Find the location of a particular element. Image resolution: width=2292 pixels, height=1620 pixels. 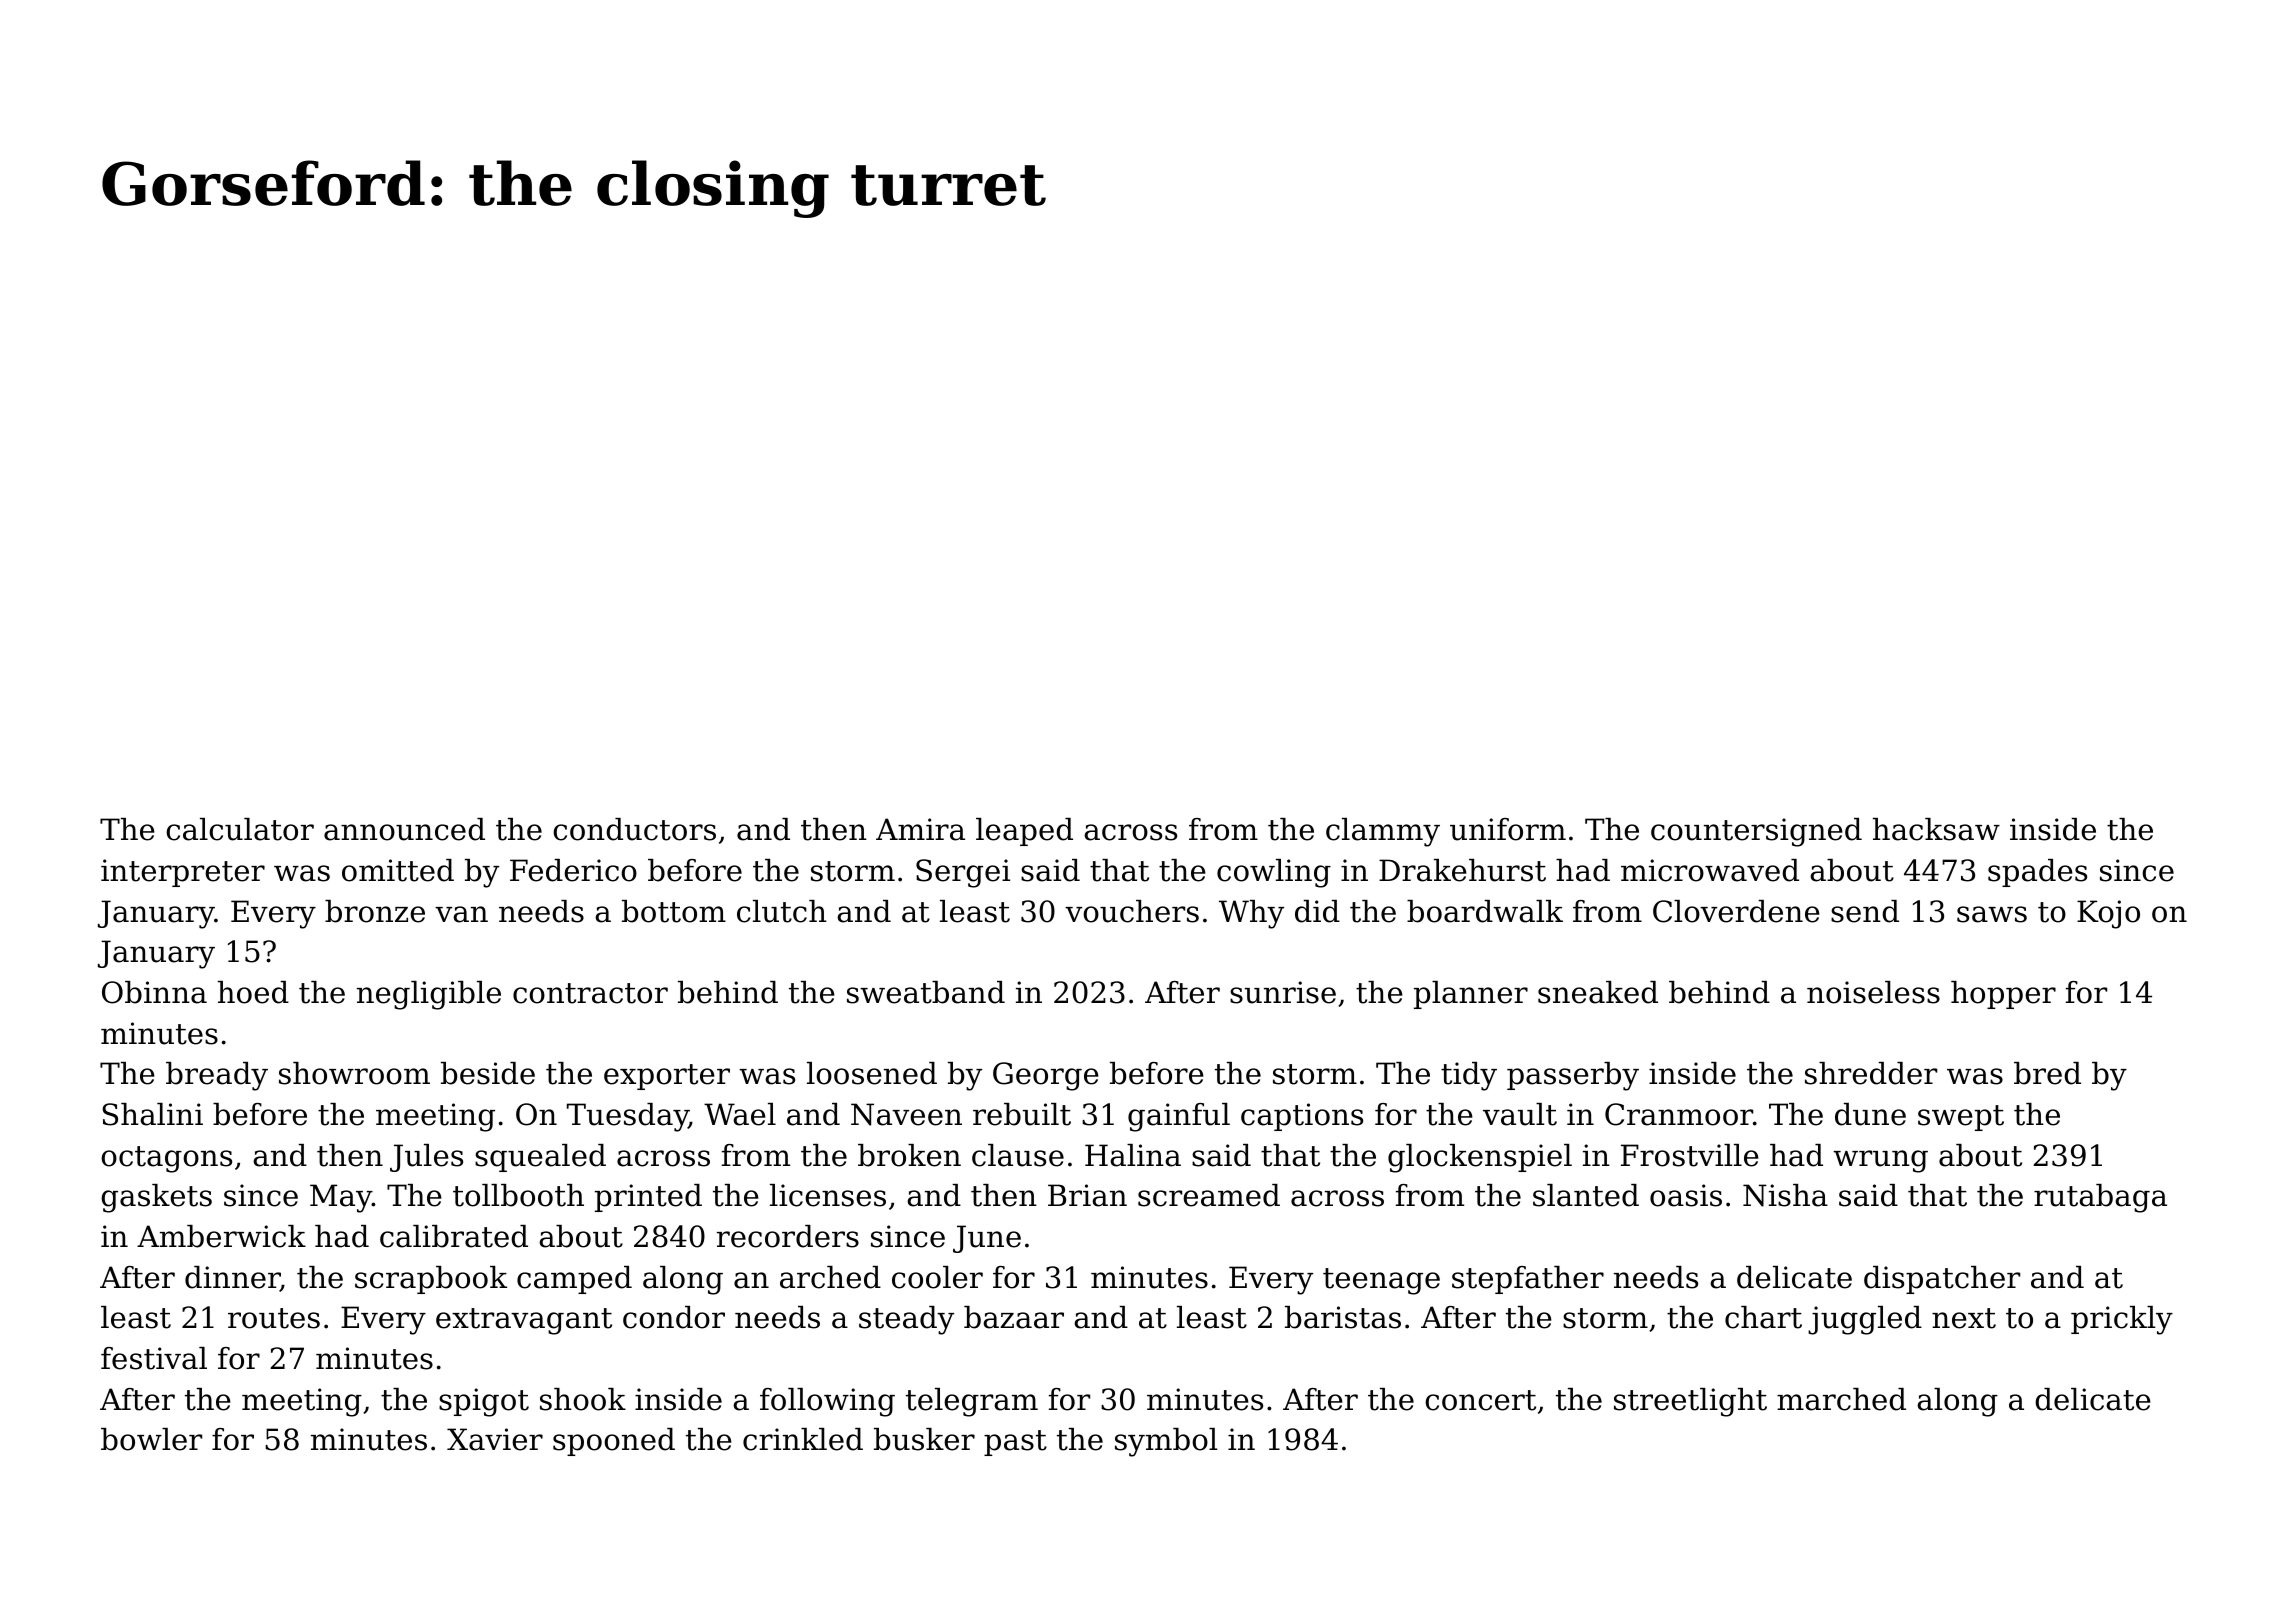

announced is located at coordinates (404, 829).
